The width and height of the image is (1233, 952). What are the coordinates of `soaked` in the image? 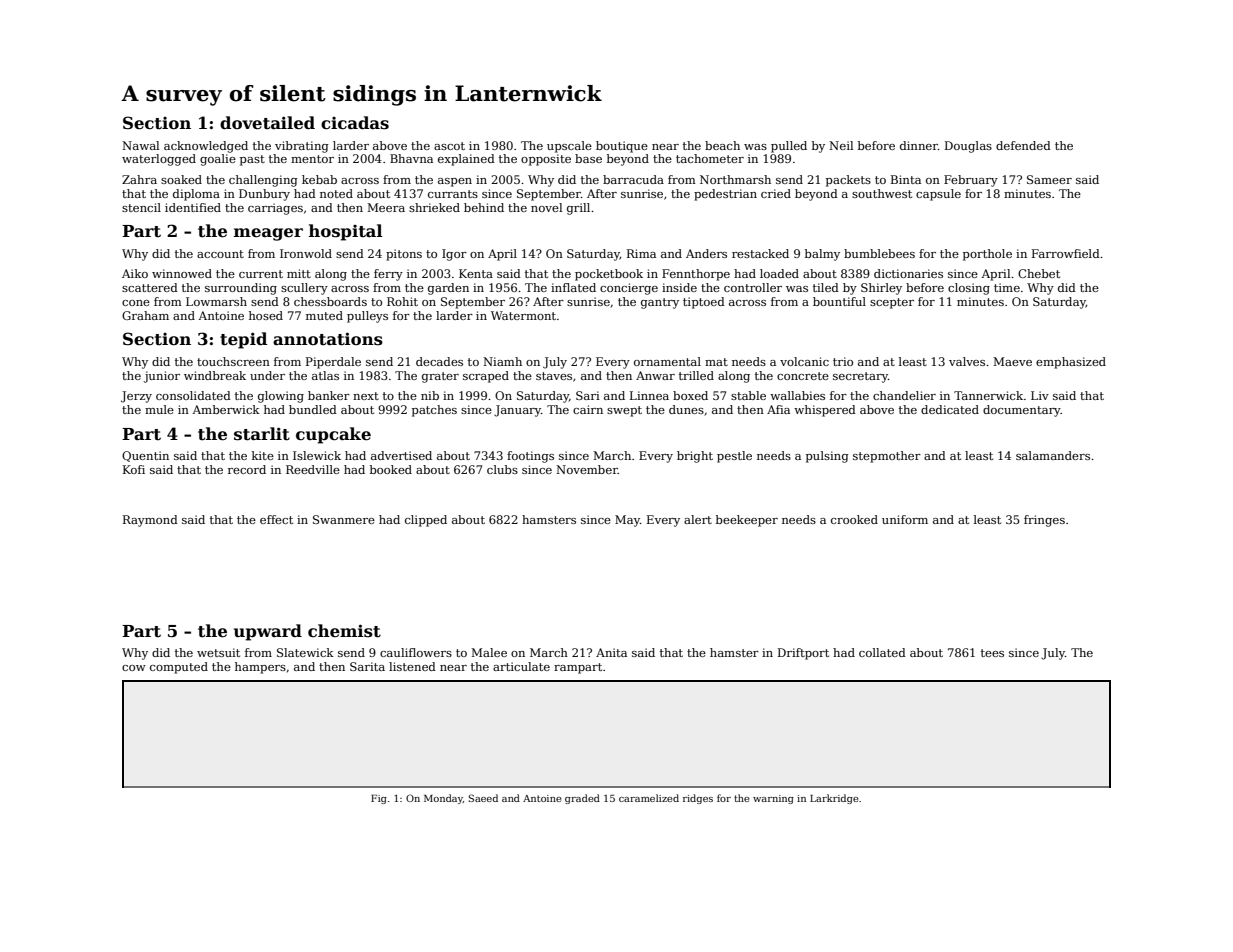 It's located at (181, 179).
